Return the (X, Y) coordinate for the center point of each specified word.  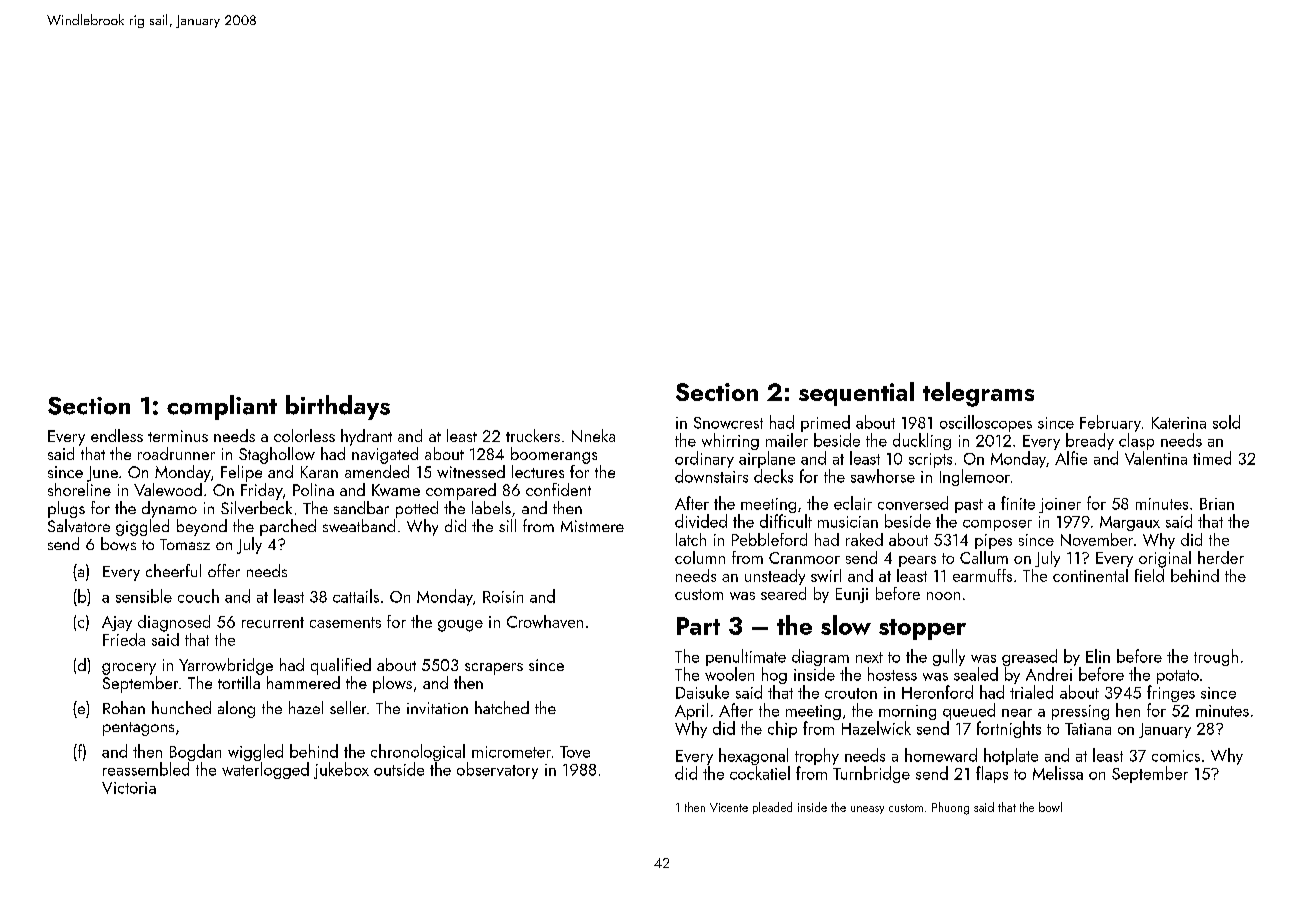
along (236, 709)
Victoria (129, 788)
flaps (992, 774)
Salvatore (79, 525)
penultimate (746, 657)
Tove (575, 752)
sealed (976, 674)
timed (1212, 458)
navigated (385, 455)
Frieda (124, 639)
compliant (222, 407)
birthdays (338, 407)
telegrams (978, 394)
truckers (533, 435)
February (1110, 423)
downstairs (711, 476)
